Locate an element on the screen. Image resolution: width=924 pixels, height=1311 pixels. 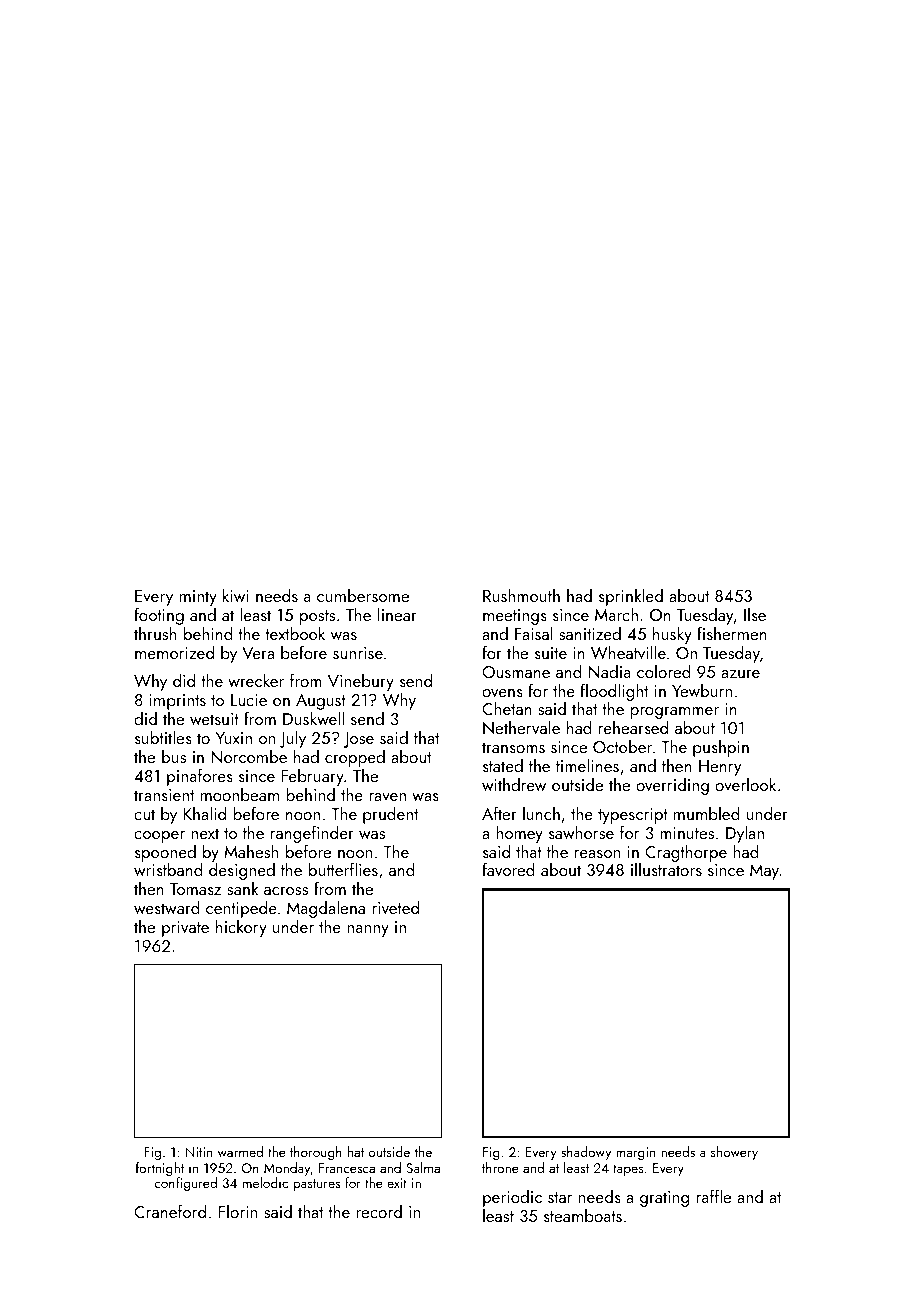
sanitized is located at coordinates (590, 633).
